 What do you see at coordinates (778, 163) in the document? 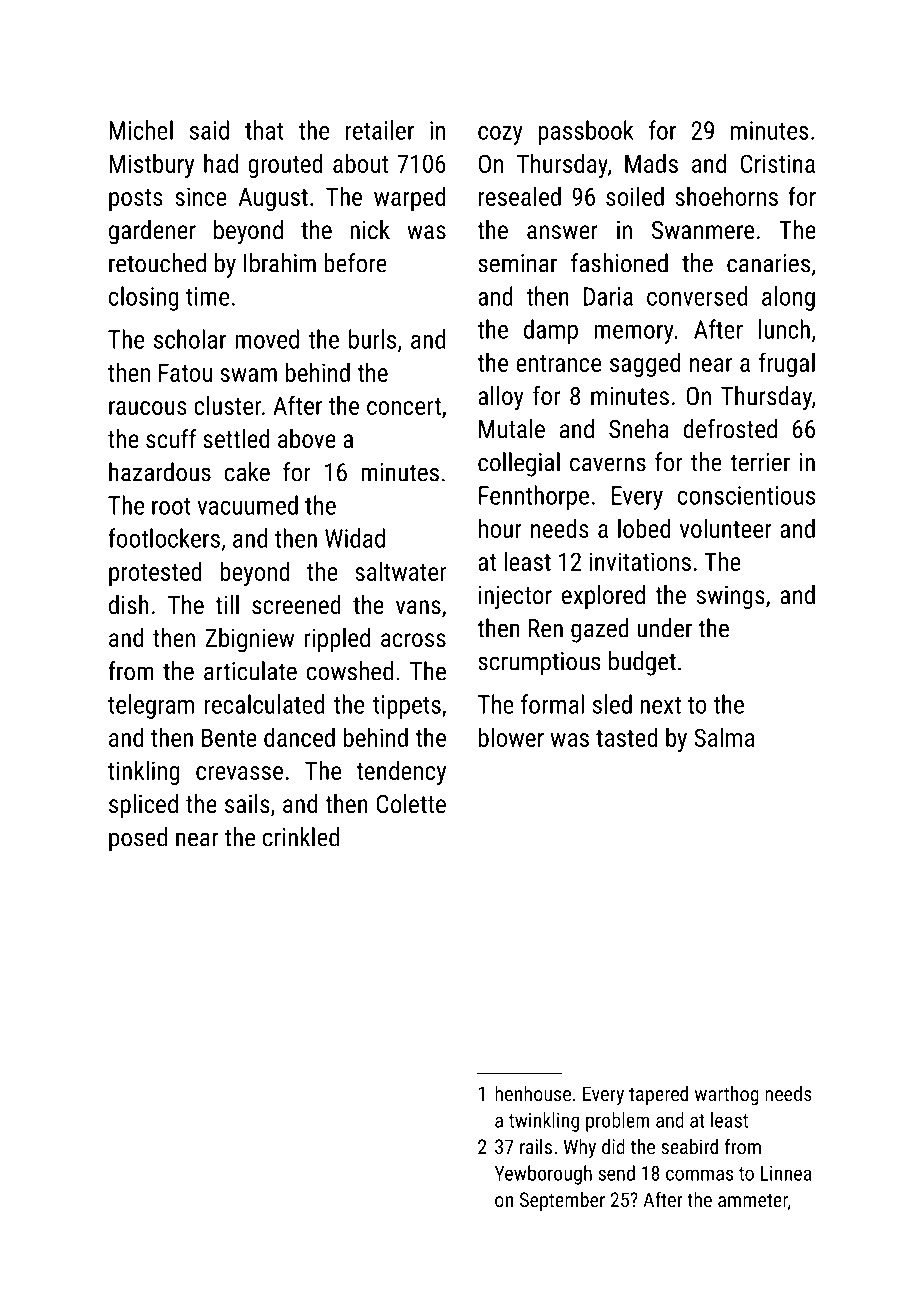
I see `Cristina` at bounding box center [778, 163].
